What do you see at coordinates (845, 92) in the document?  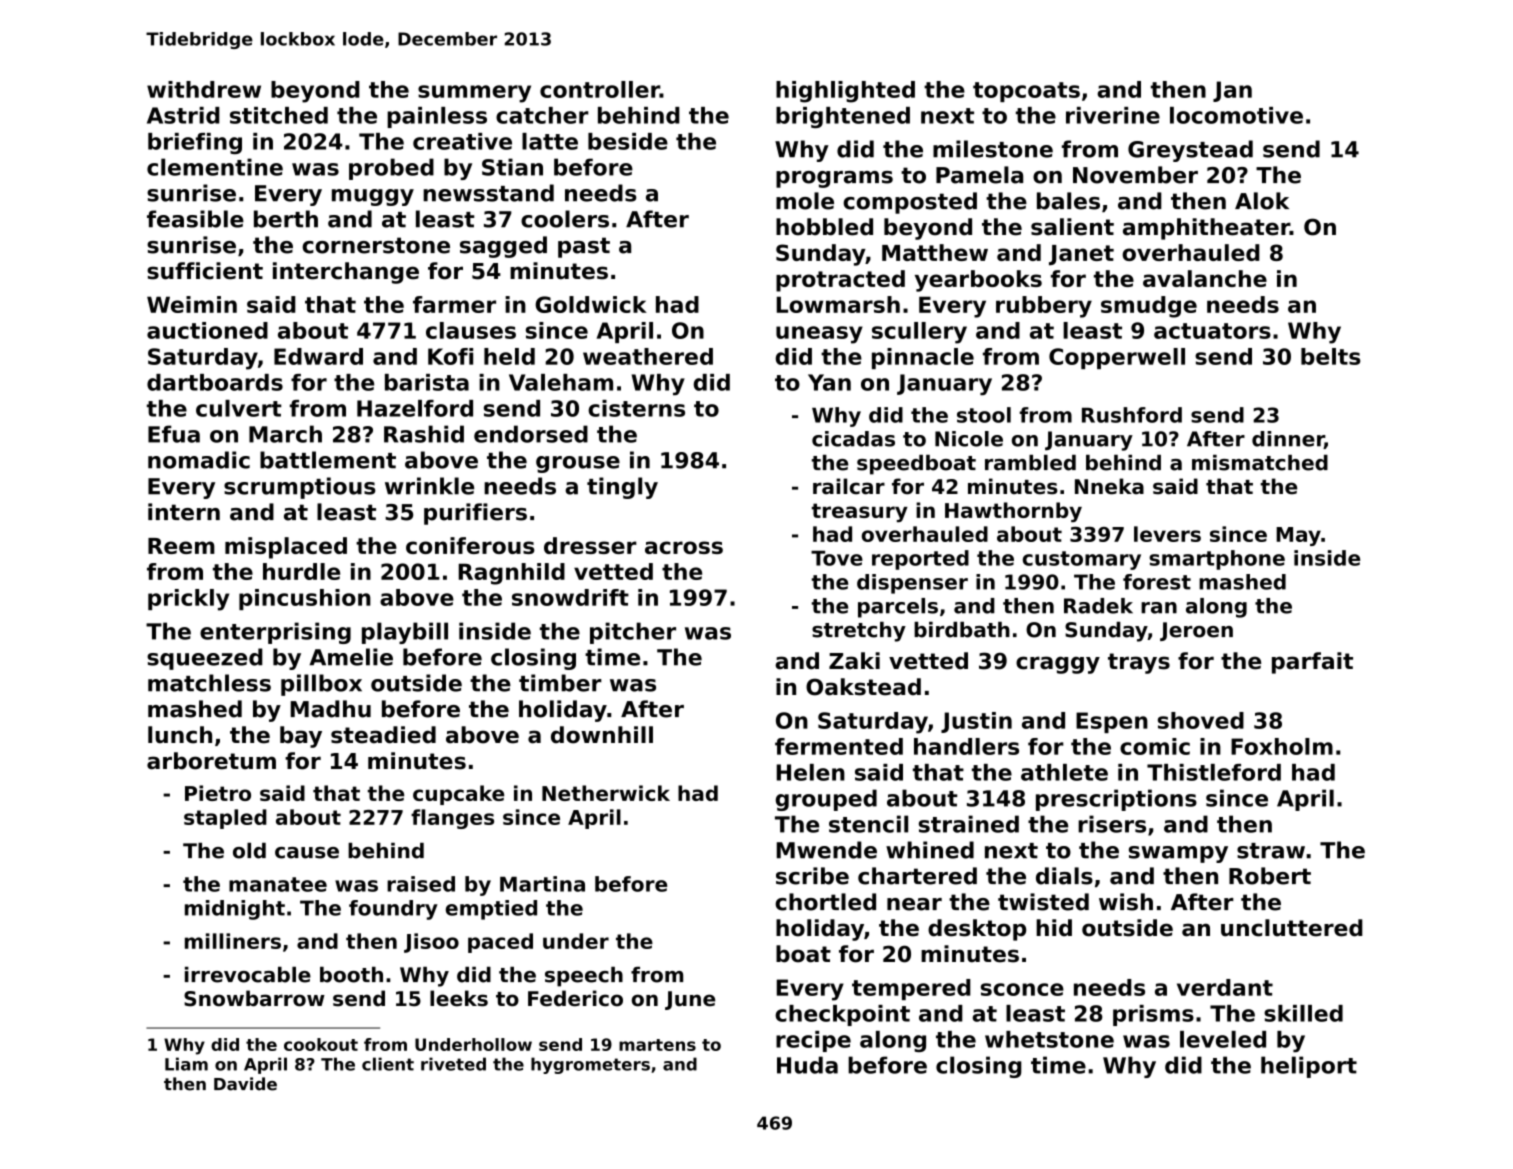 I see `highlighted` at bounding box center [845, 92].
